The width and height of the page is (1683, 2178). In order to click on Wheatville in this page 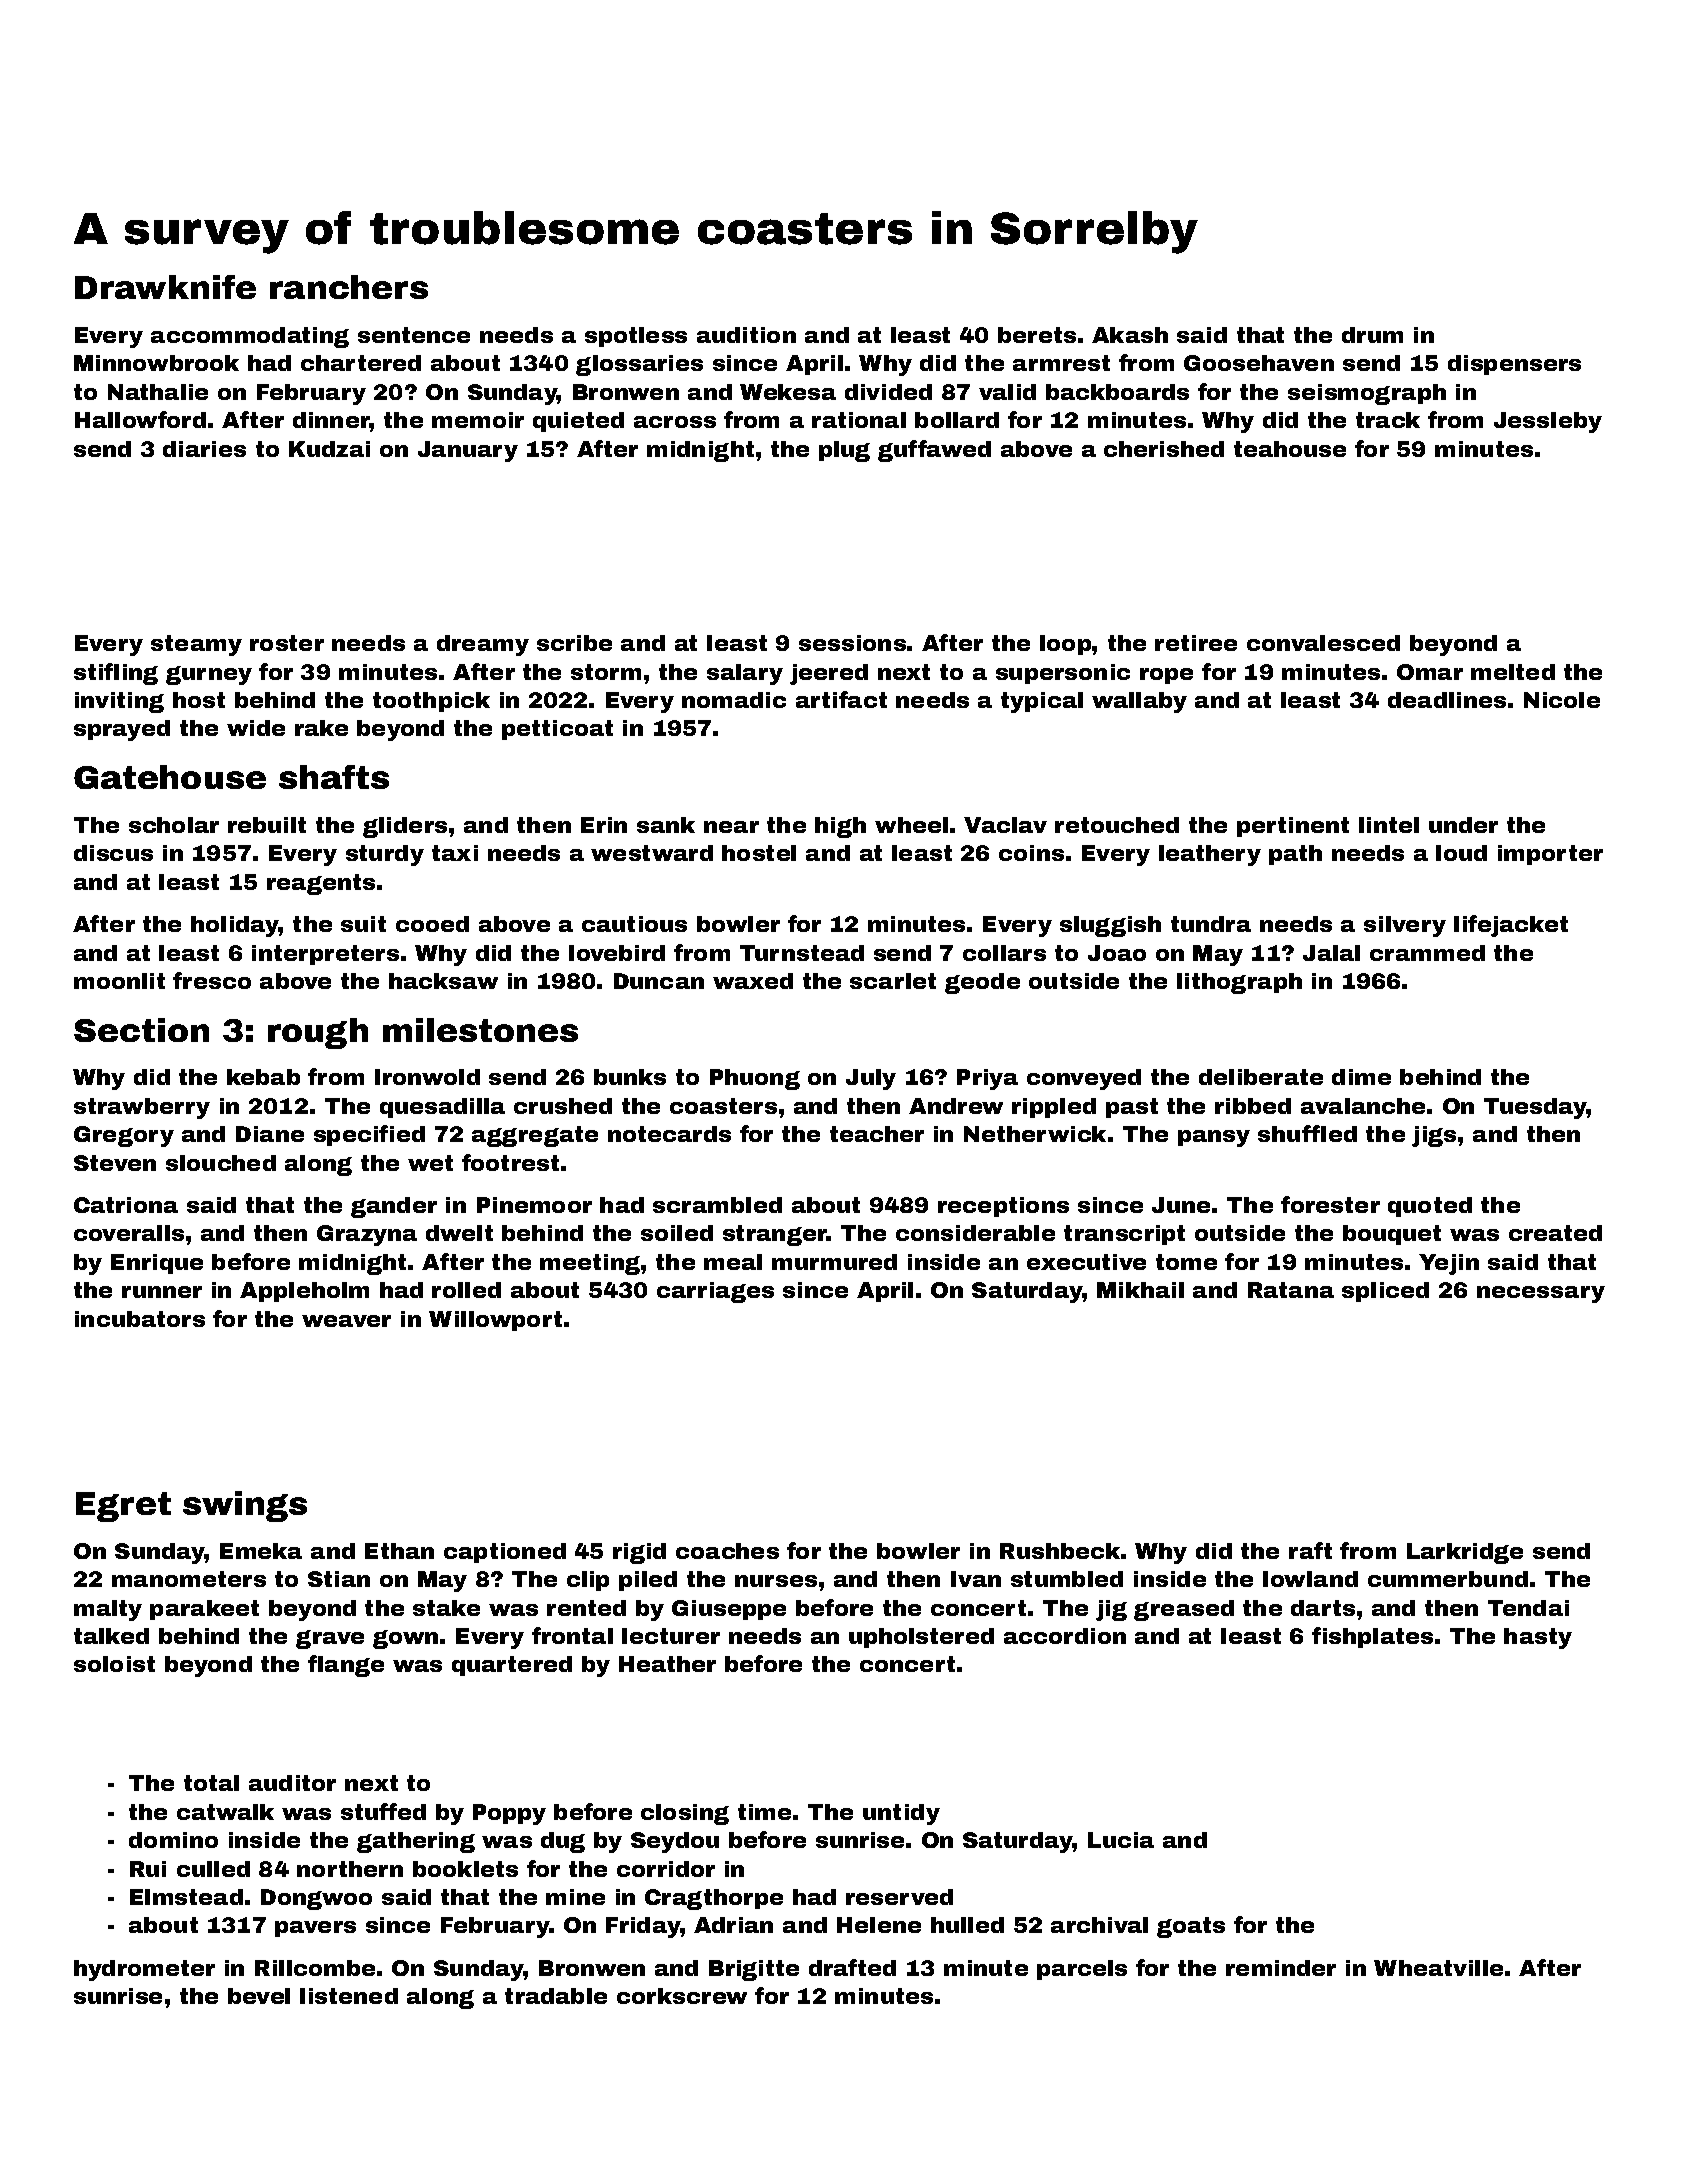, I will do `click(1438, 1968)`.
